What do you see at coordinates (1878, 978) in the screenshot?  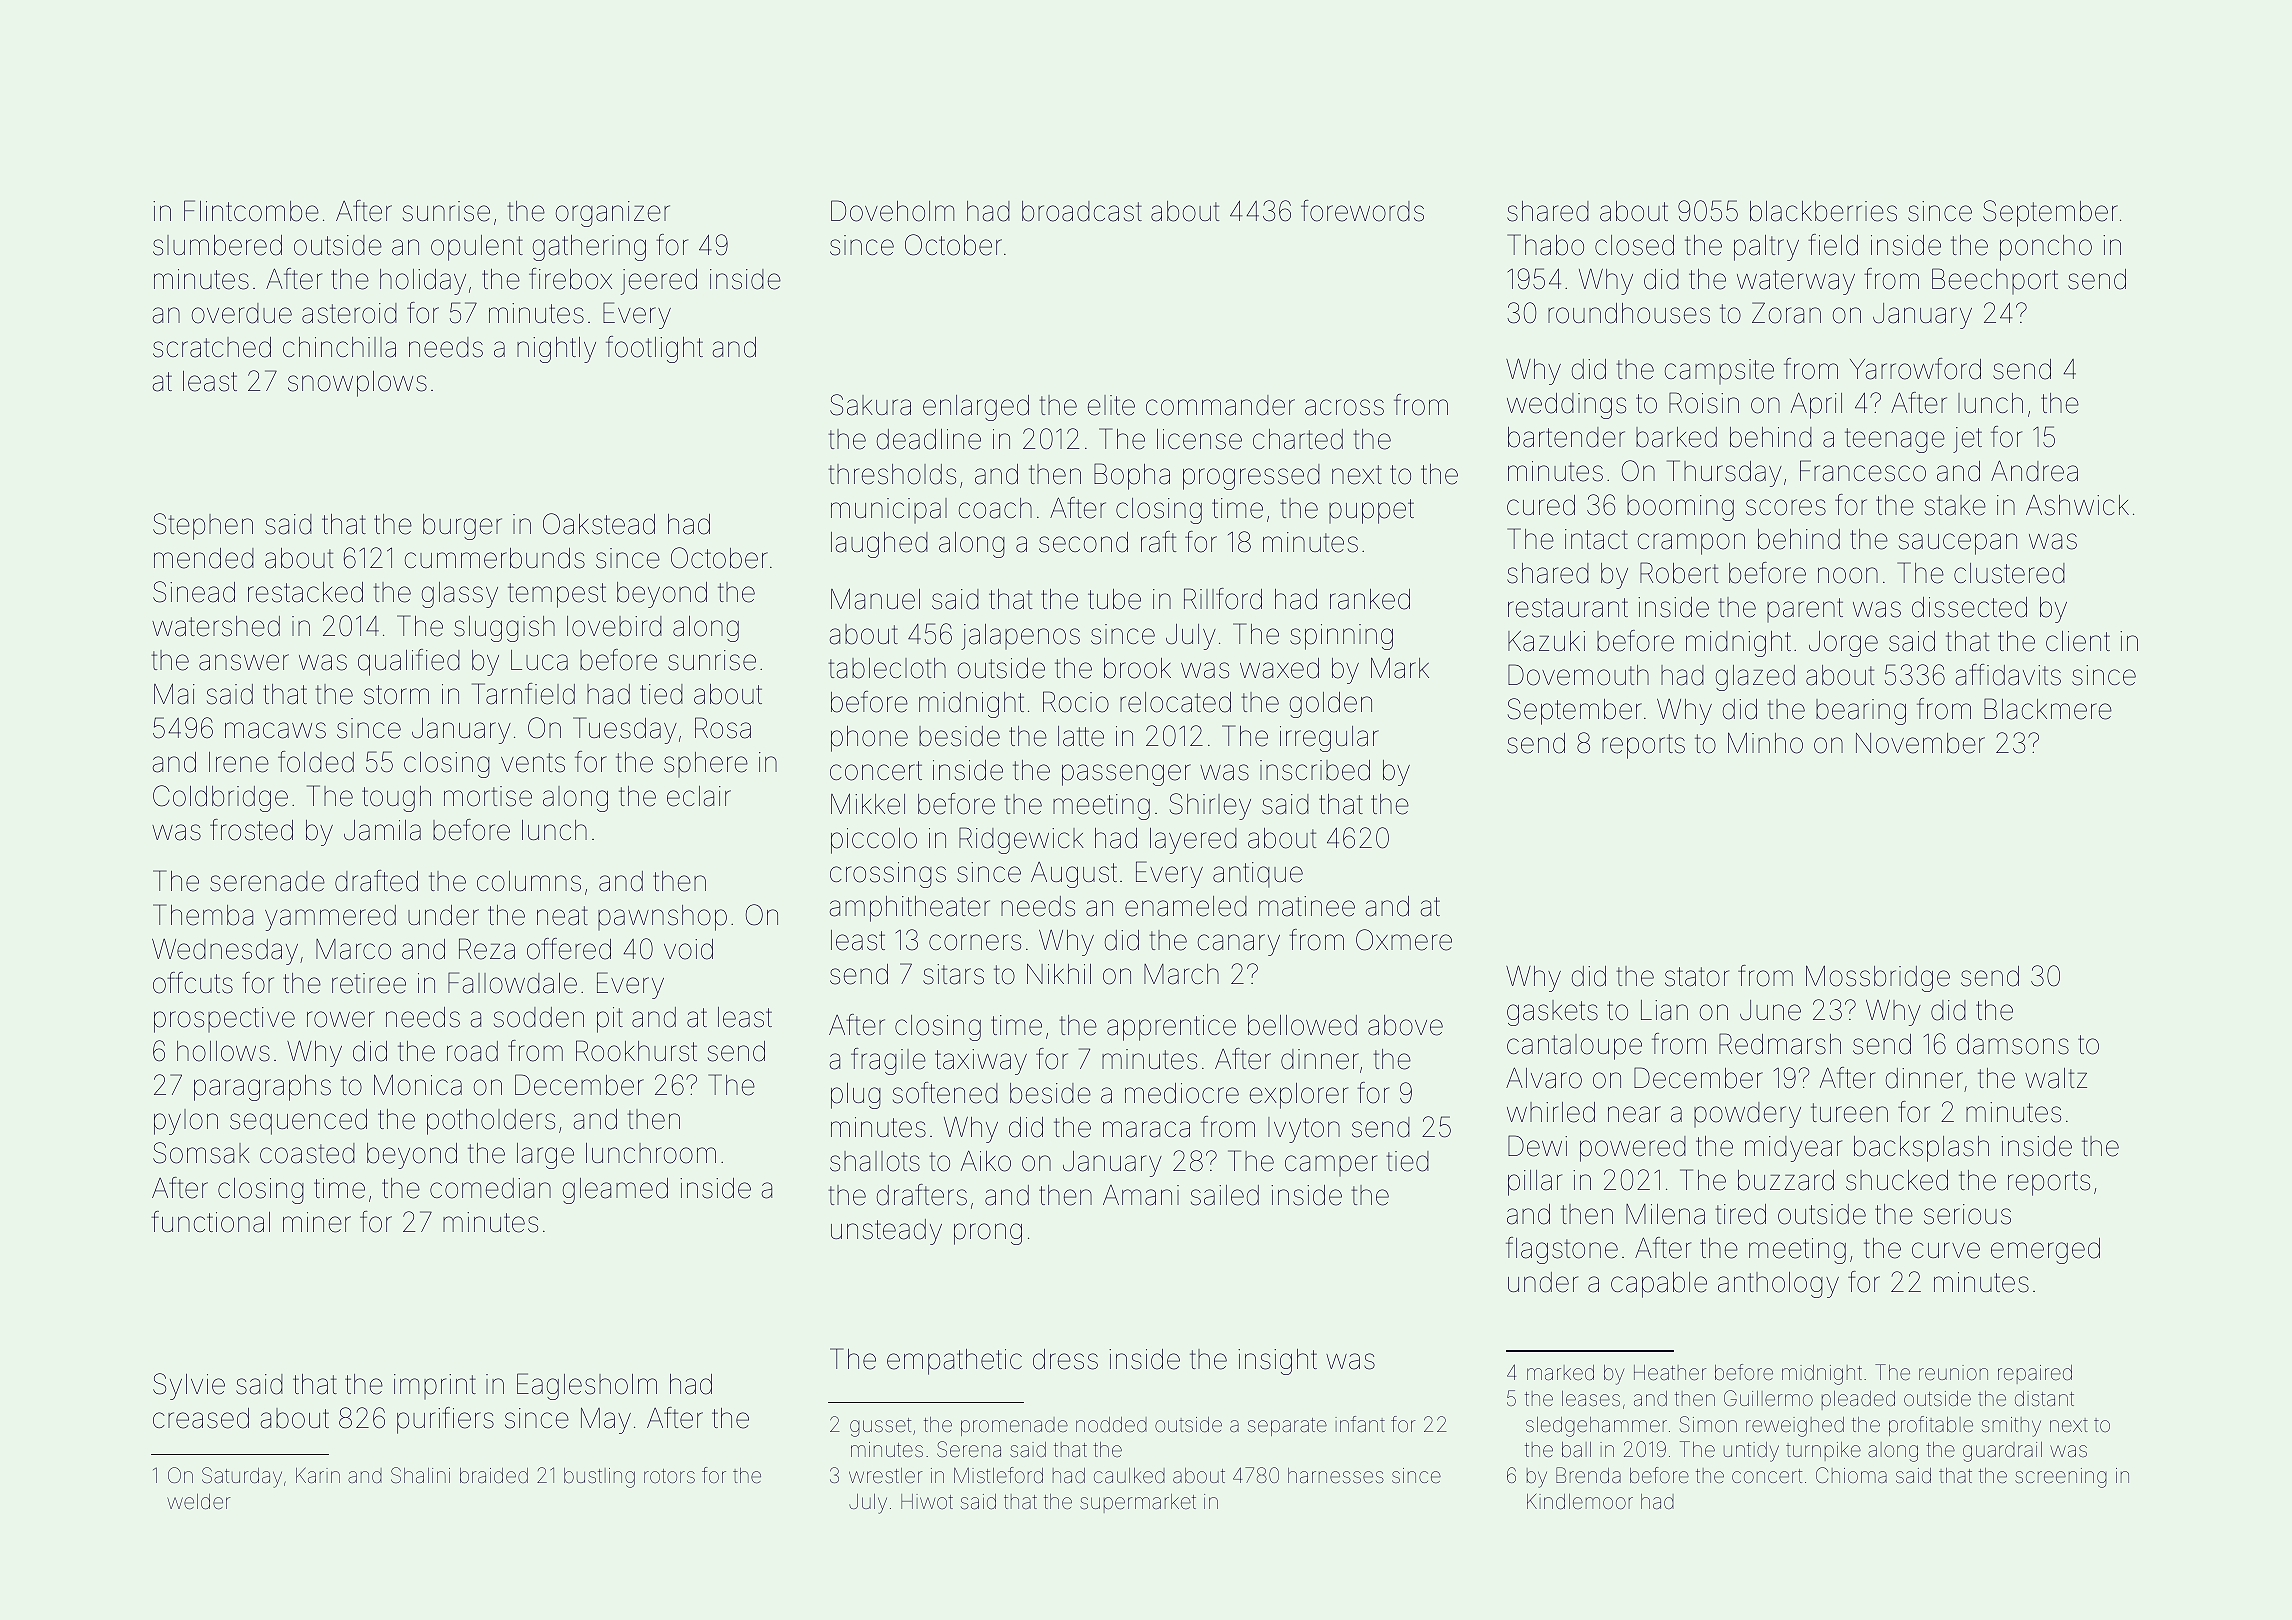 I see `Mossbridge` at bounding box center [1878, 978].
